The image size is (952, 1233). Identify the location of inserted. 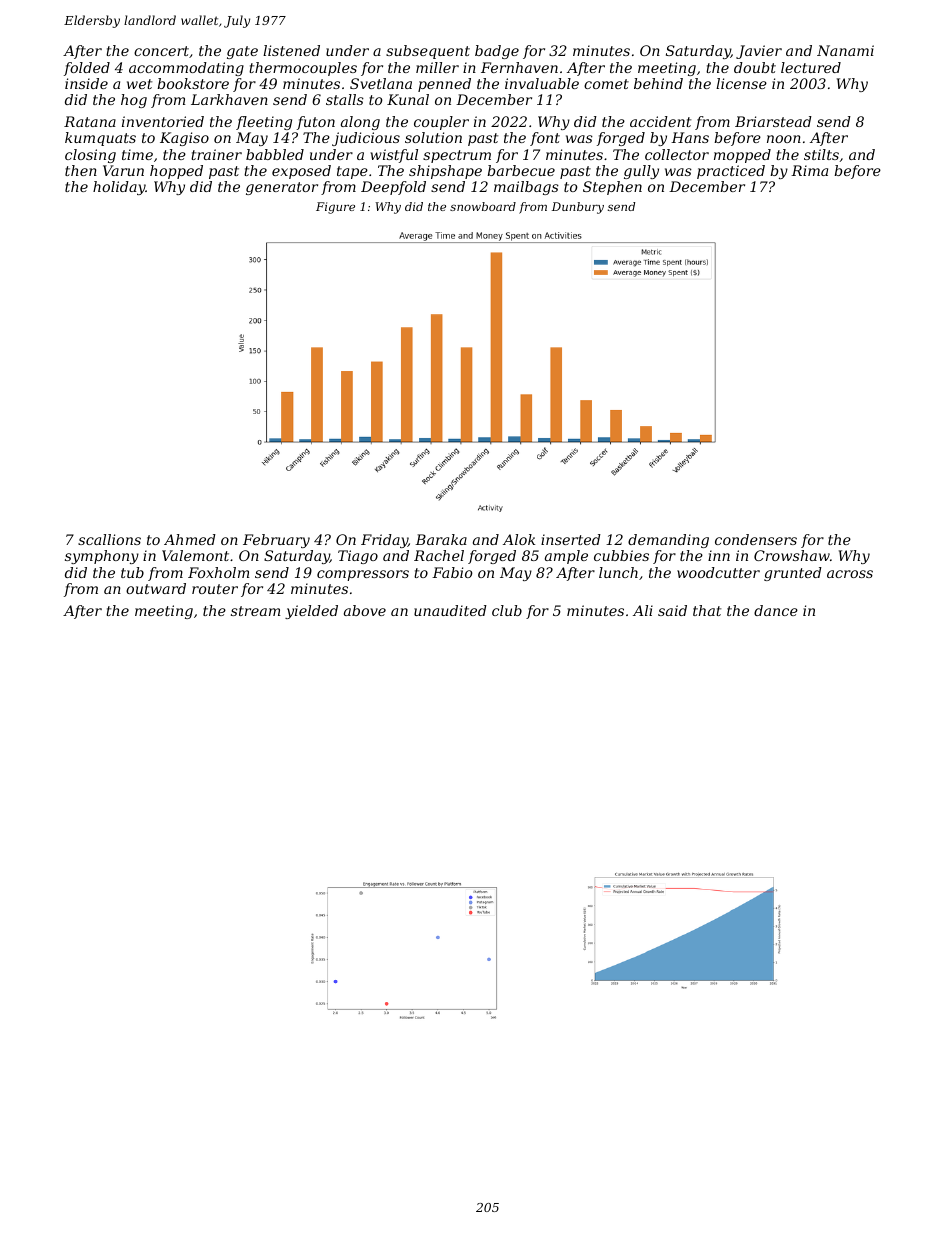
(571, 539).
